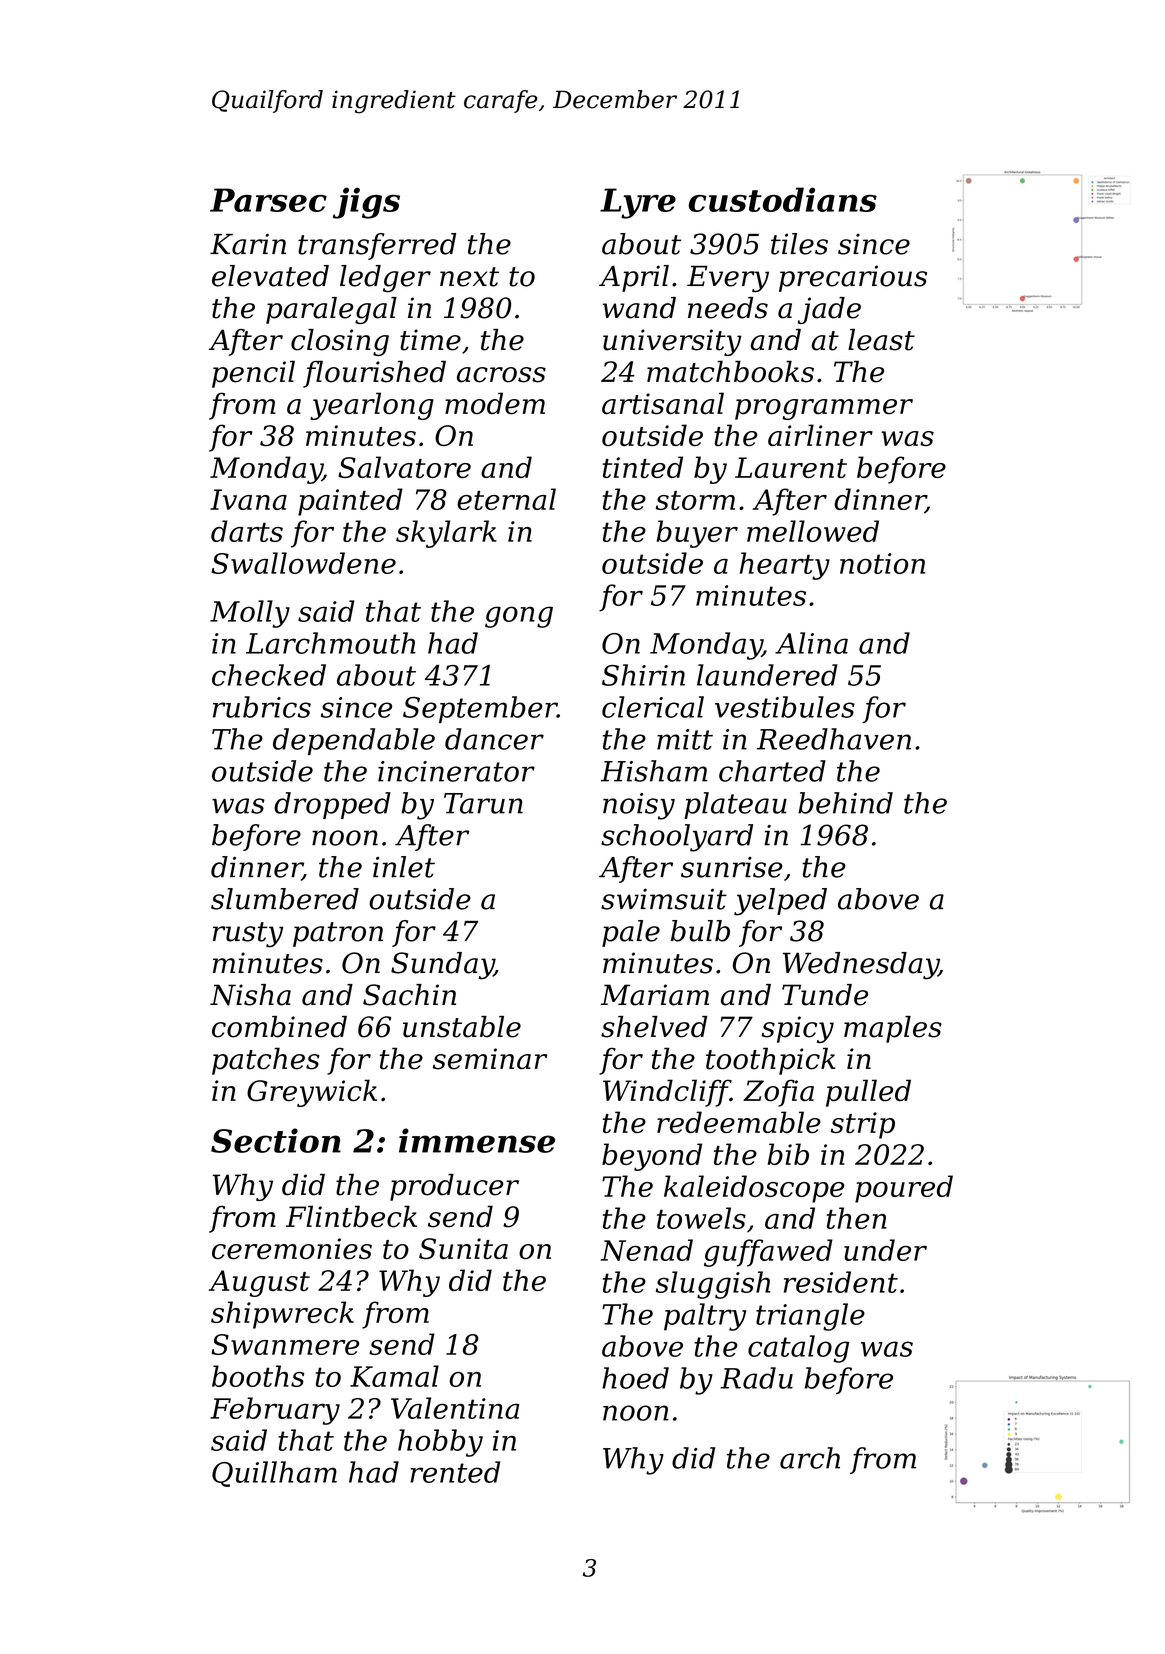  Describe the element at coordinates (697, 534) in the screenshot. I see `buyer` at that location.
